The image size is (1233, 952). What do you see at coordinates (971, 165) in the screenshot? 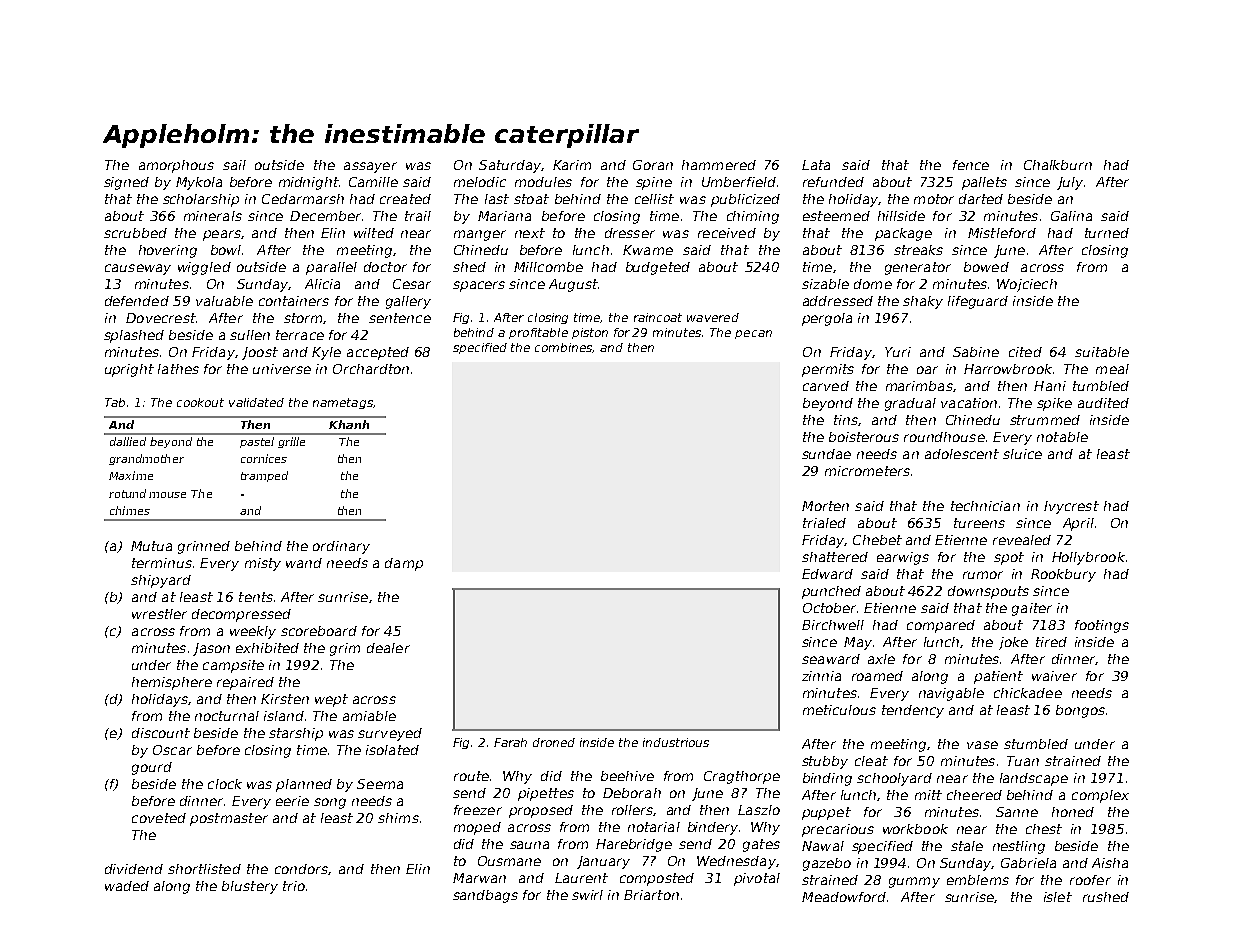
I see `fence` at bounding box center [971, 165].
